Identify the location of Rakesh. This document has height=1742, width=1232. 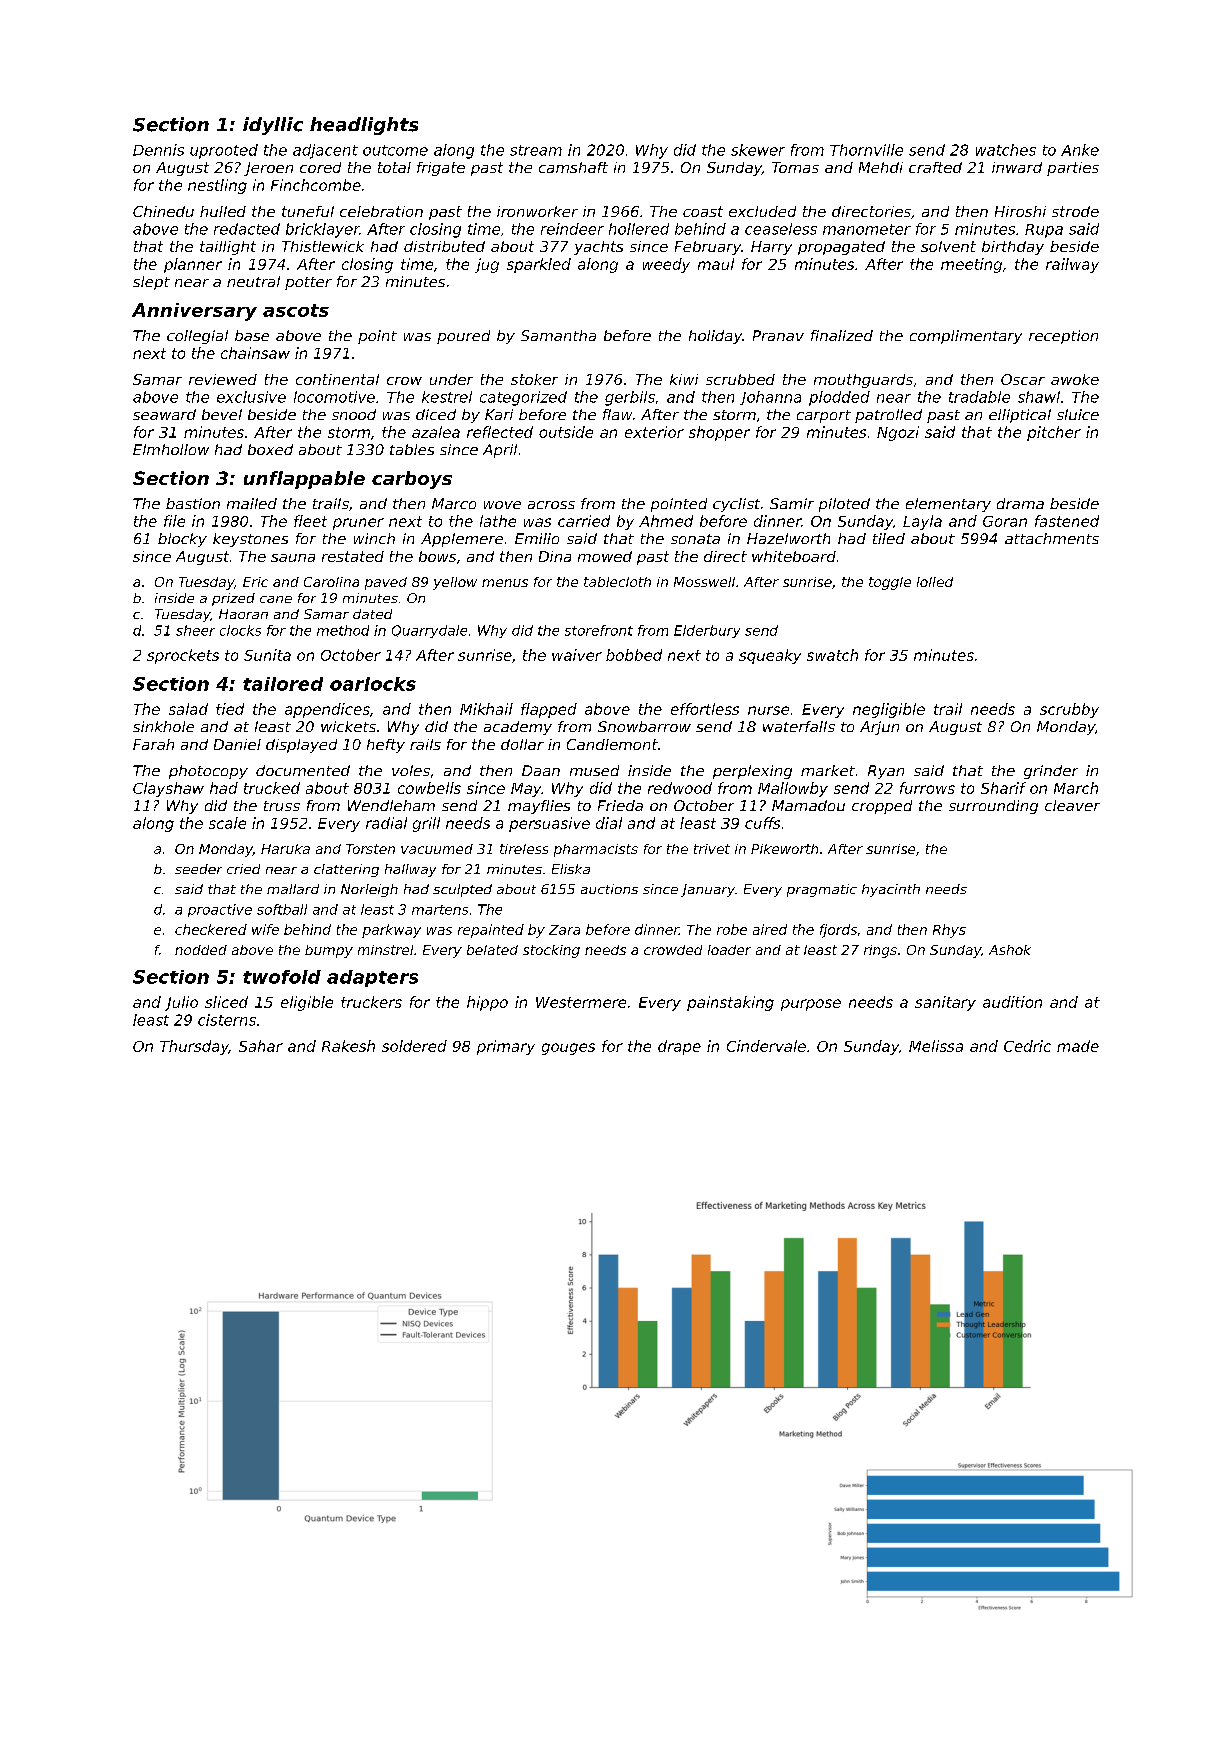
(348, 1046).
